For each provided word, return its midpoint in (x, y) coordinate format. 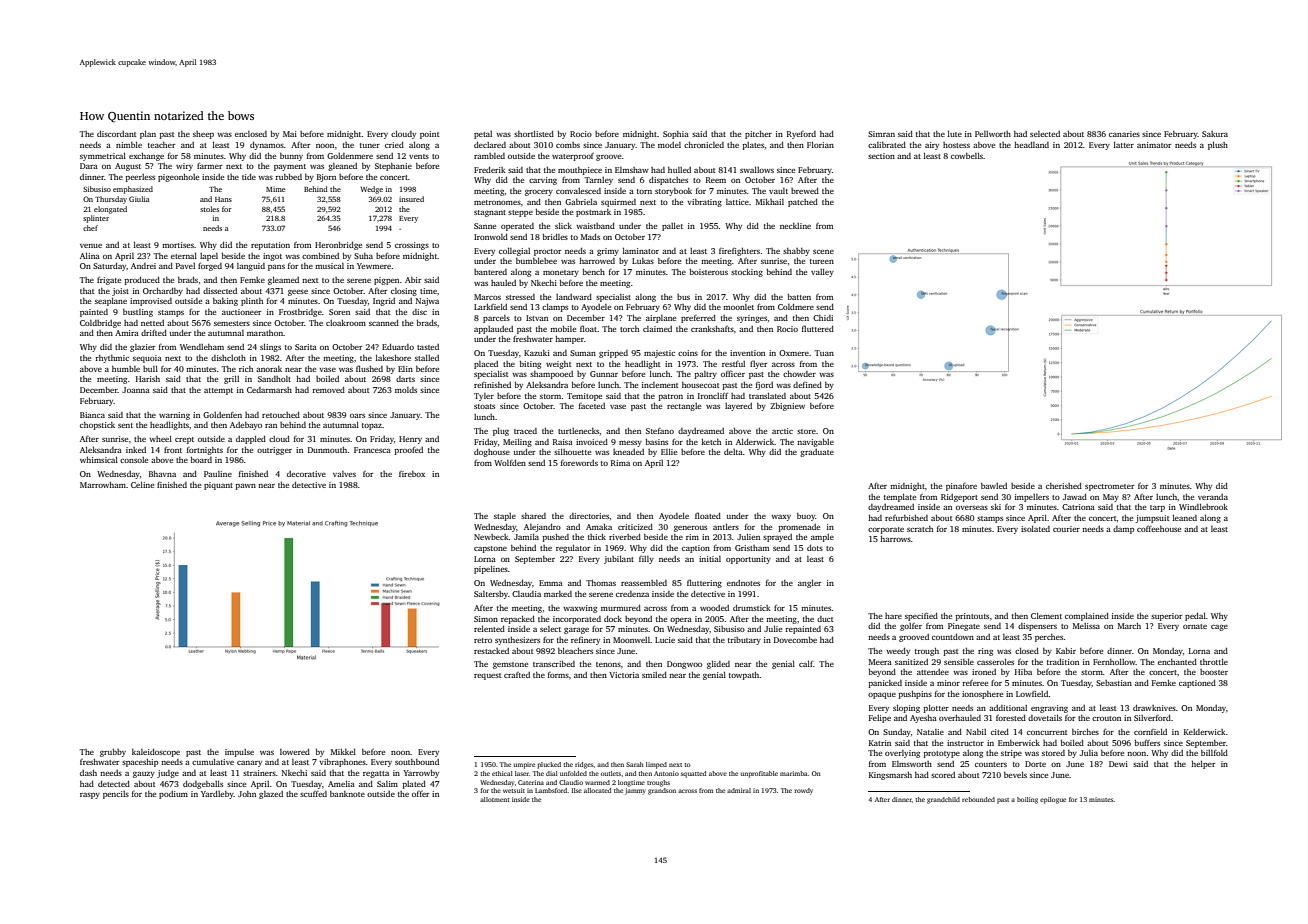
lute (955, 133)
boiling (1027, 800)
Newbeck (491, 537)
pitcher (758, 135)
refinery (585, 641)
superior (1166, 617)
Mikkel (343, 751)
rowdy (803, 791)
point (429, 135)
